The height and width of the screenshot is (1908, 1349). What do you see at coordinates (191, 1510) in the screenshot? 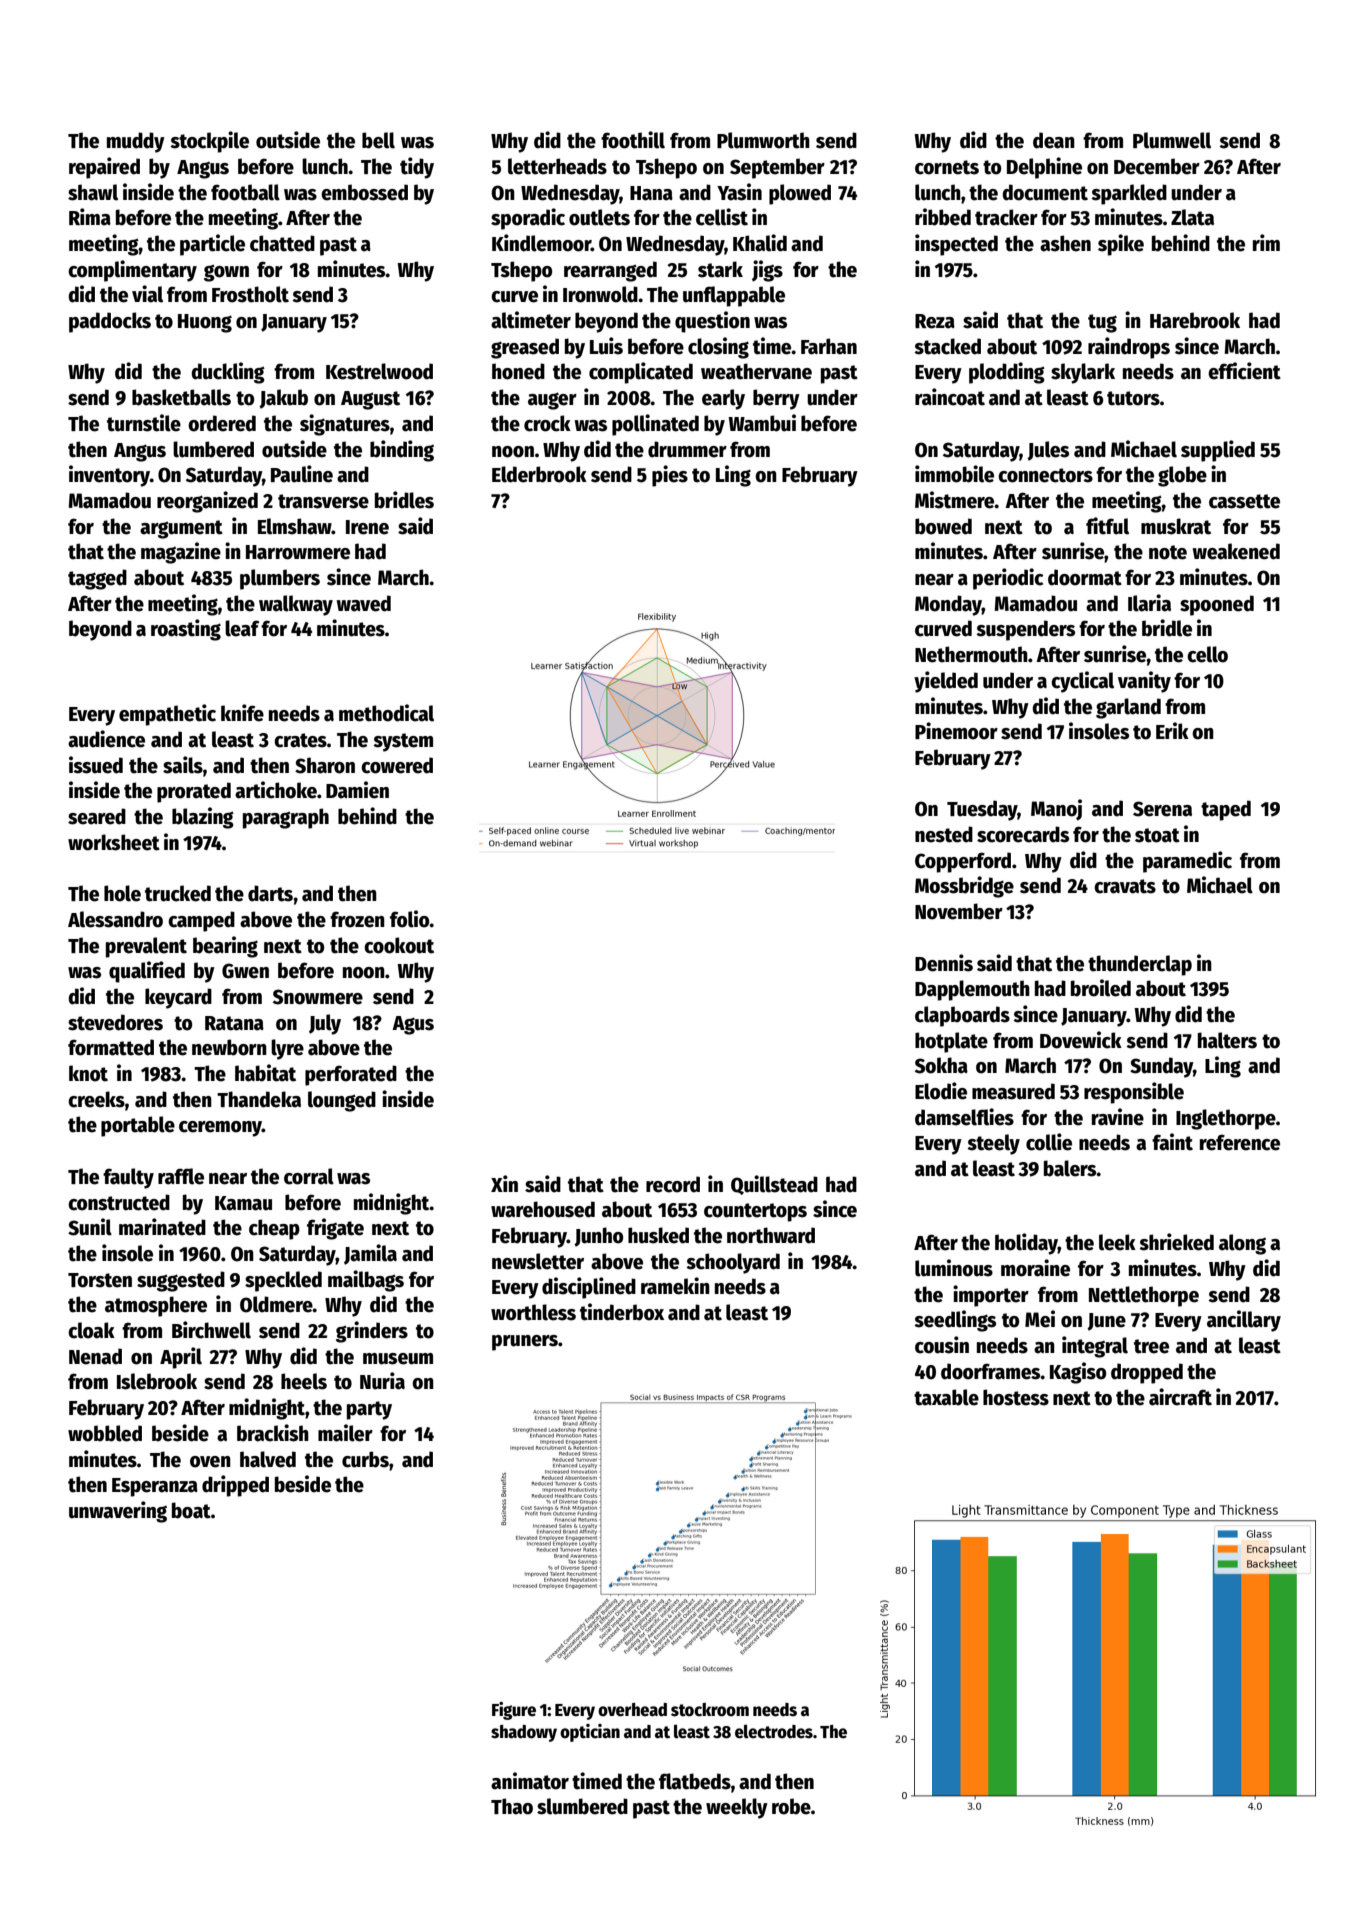
I see `boat` at bounding box center [191, 1510].
